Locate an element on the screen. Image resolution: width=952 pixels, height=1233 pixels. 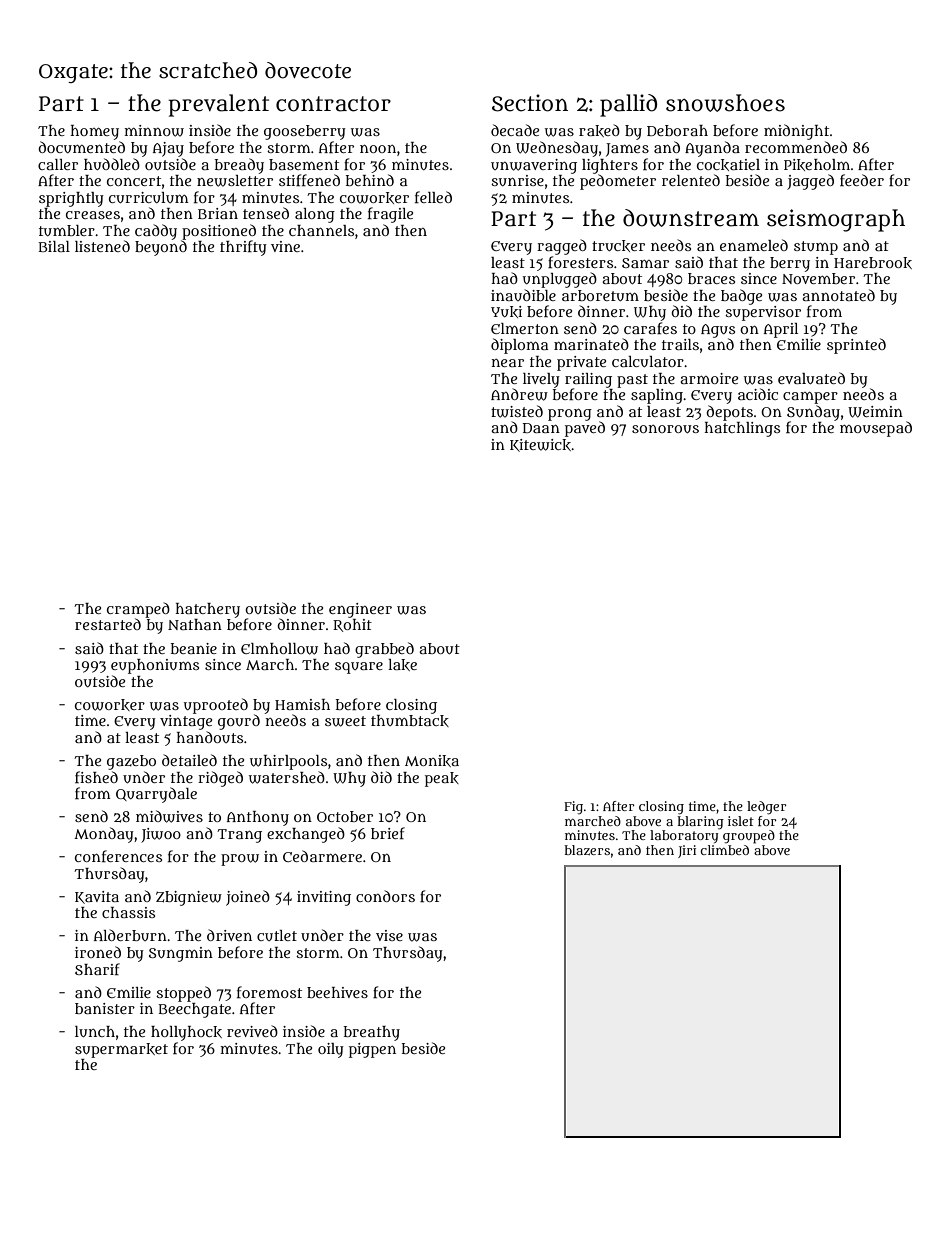
pedometer is located at coordinates (618, 182).
